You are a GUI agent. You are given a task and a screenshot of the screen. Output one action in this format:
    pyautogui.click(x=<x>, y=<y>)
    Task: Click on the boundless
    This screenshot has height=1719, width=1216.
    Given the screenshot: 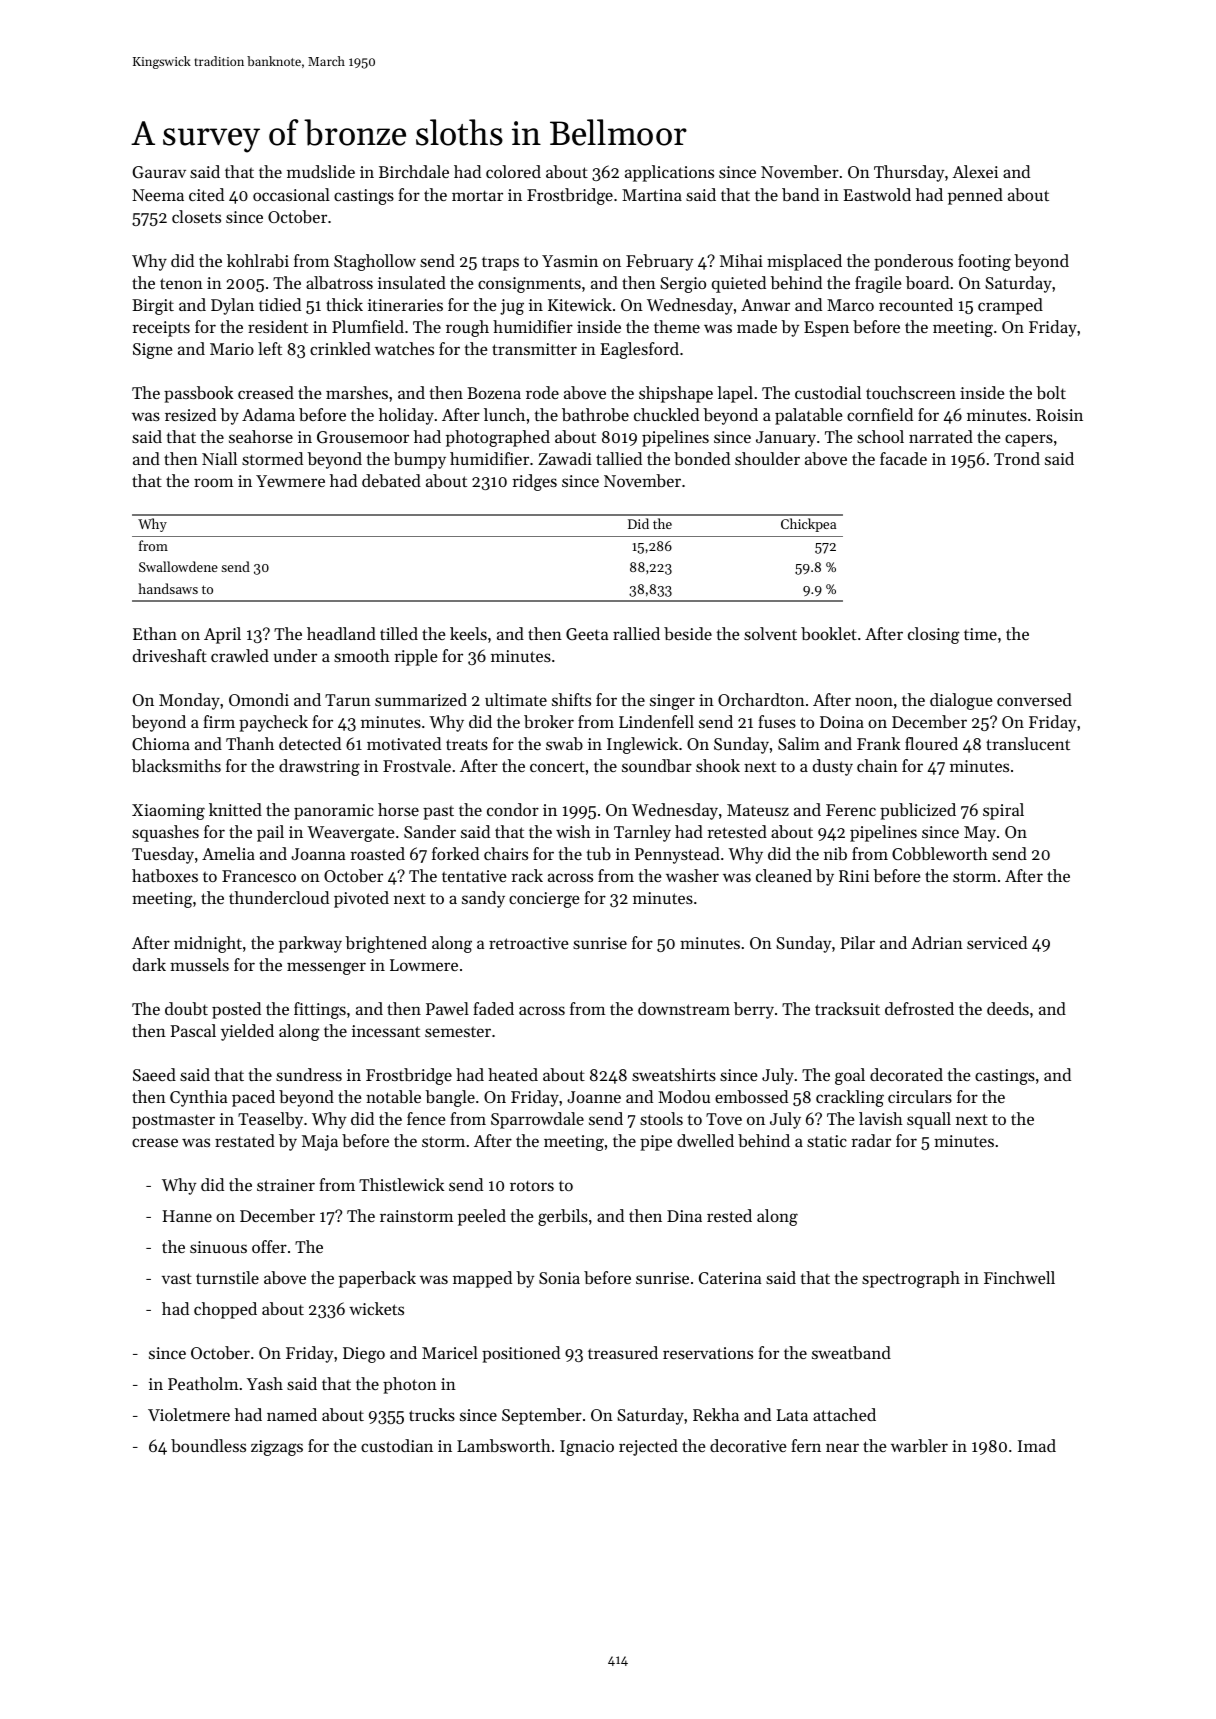 What is the action you would take?
    pyautogui.click(x=208, y=1445)
